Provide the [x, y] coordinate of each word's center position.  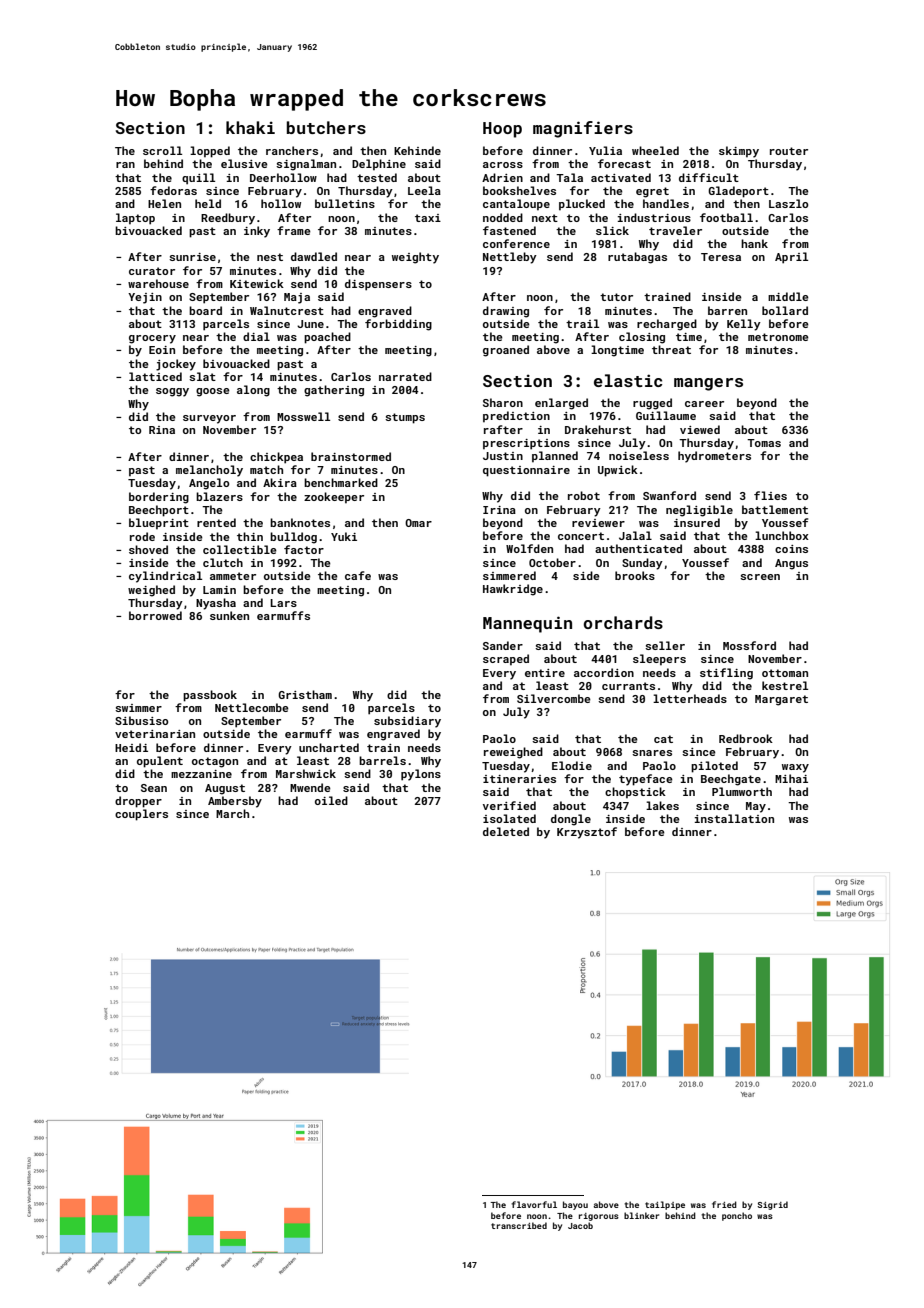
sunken [229, 615]
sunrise [192, 257]
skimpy [739, 152]
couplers [141, 815]
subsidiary [407, 722]
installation [734, 818]
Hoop [502, 130]
